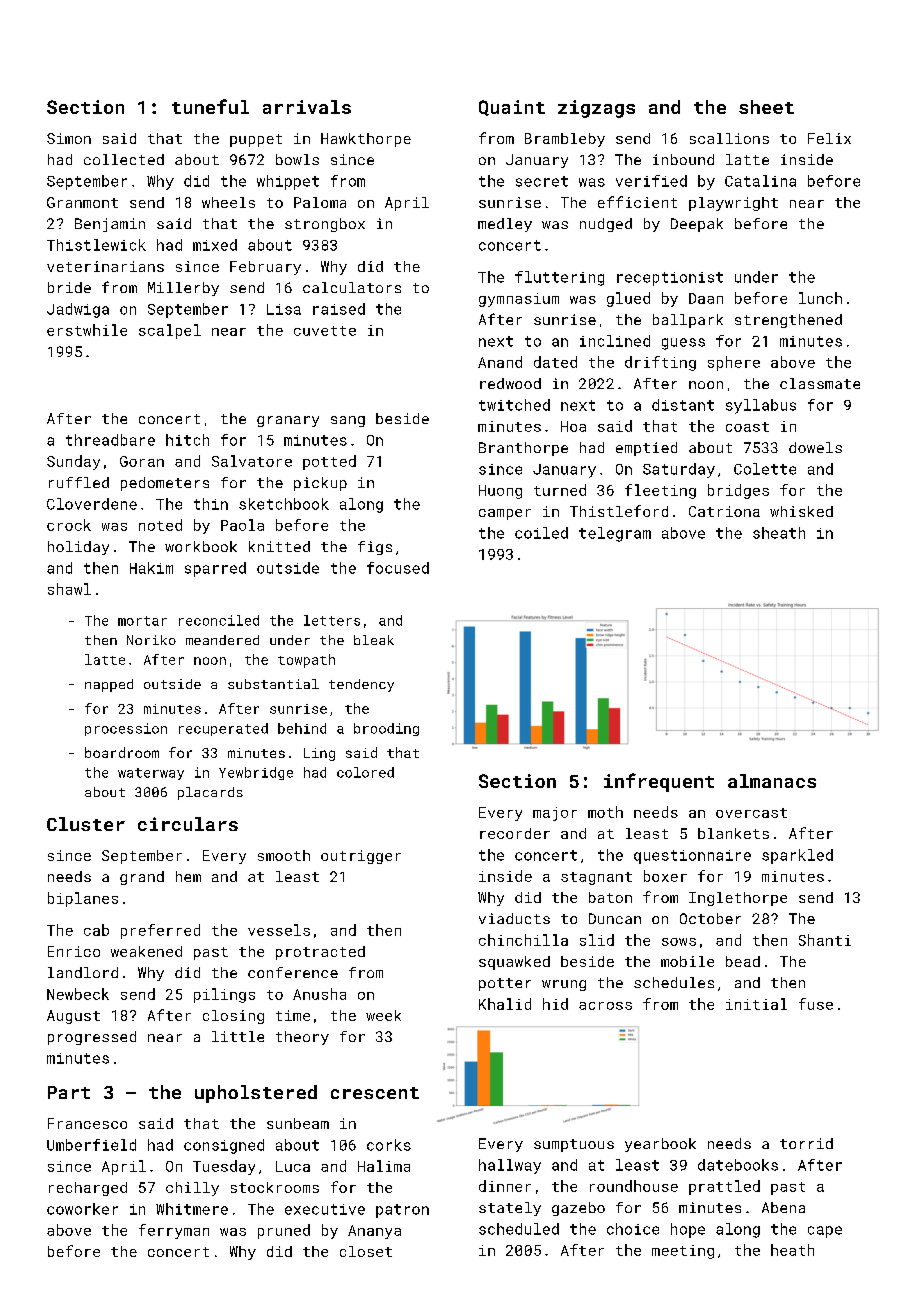  Describe the element at coordinates (79, 482) in the screenshot. I see `ruffled` at that location.
